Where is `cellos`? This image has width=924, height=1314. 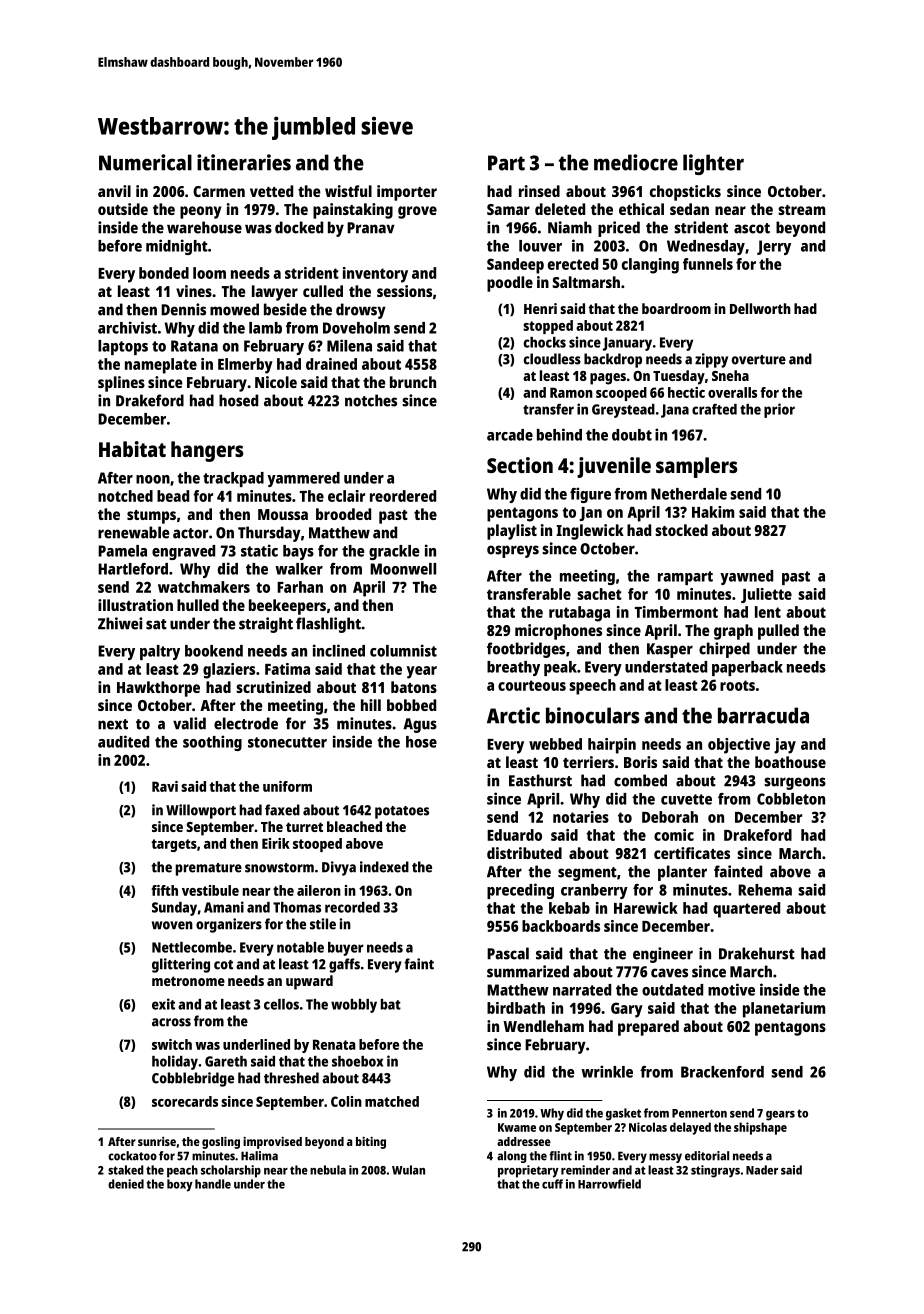 cellos is located at coordinates (281, 1004).
